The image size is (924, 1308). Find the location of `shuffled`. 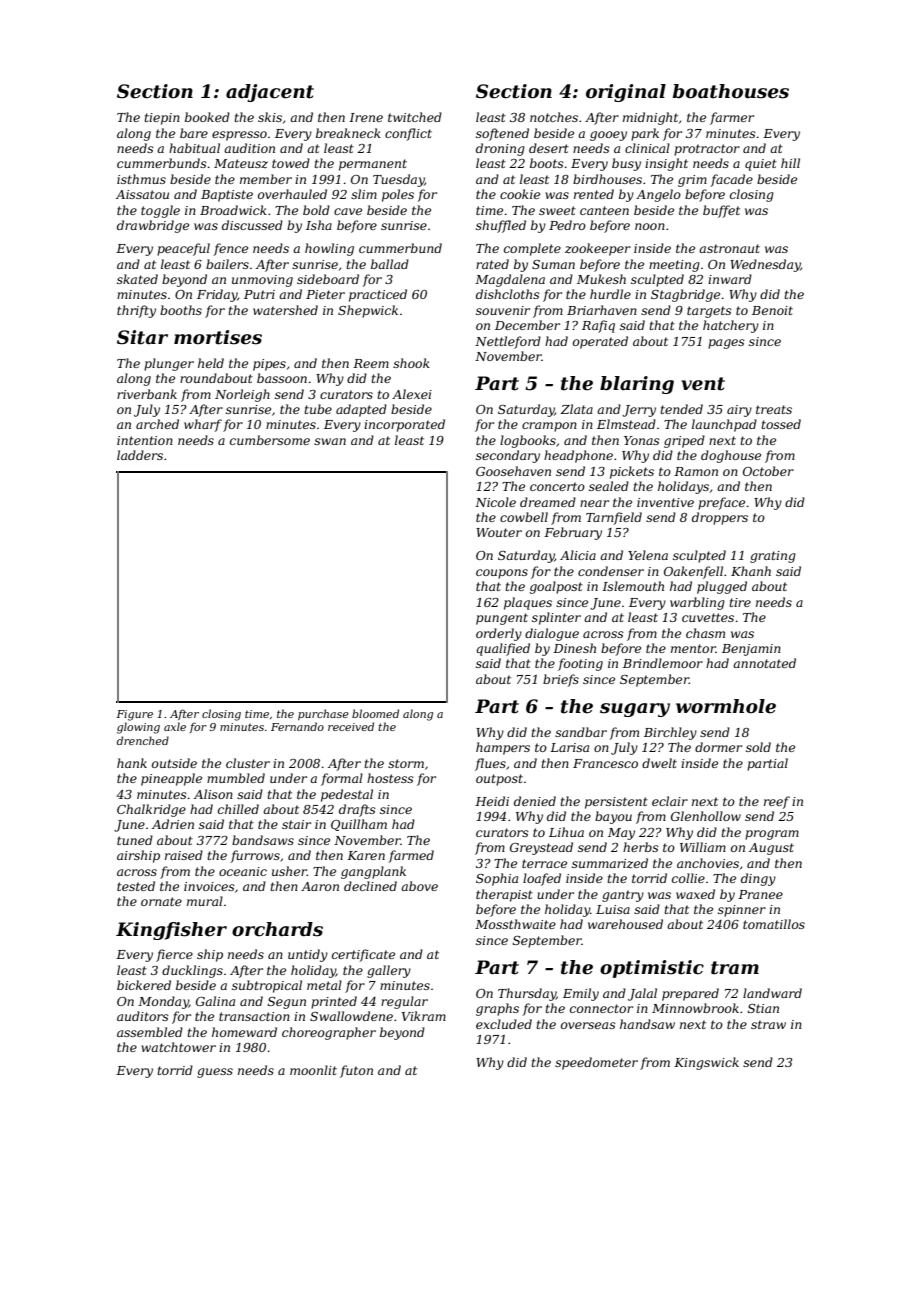

shuffled is located at coordinates (501, 226).
